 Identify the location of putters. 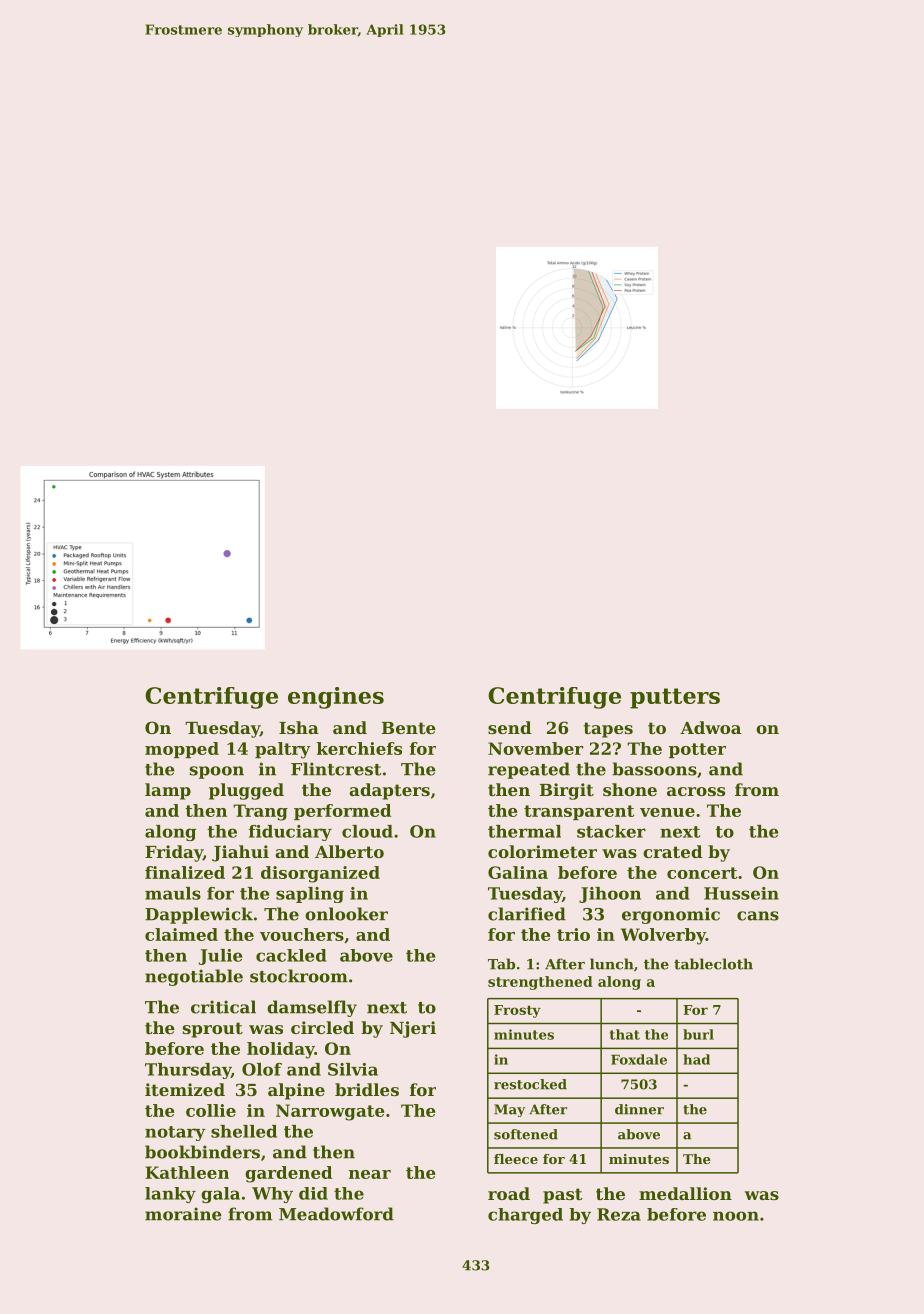
(675, 698).
